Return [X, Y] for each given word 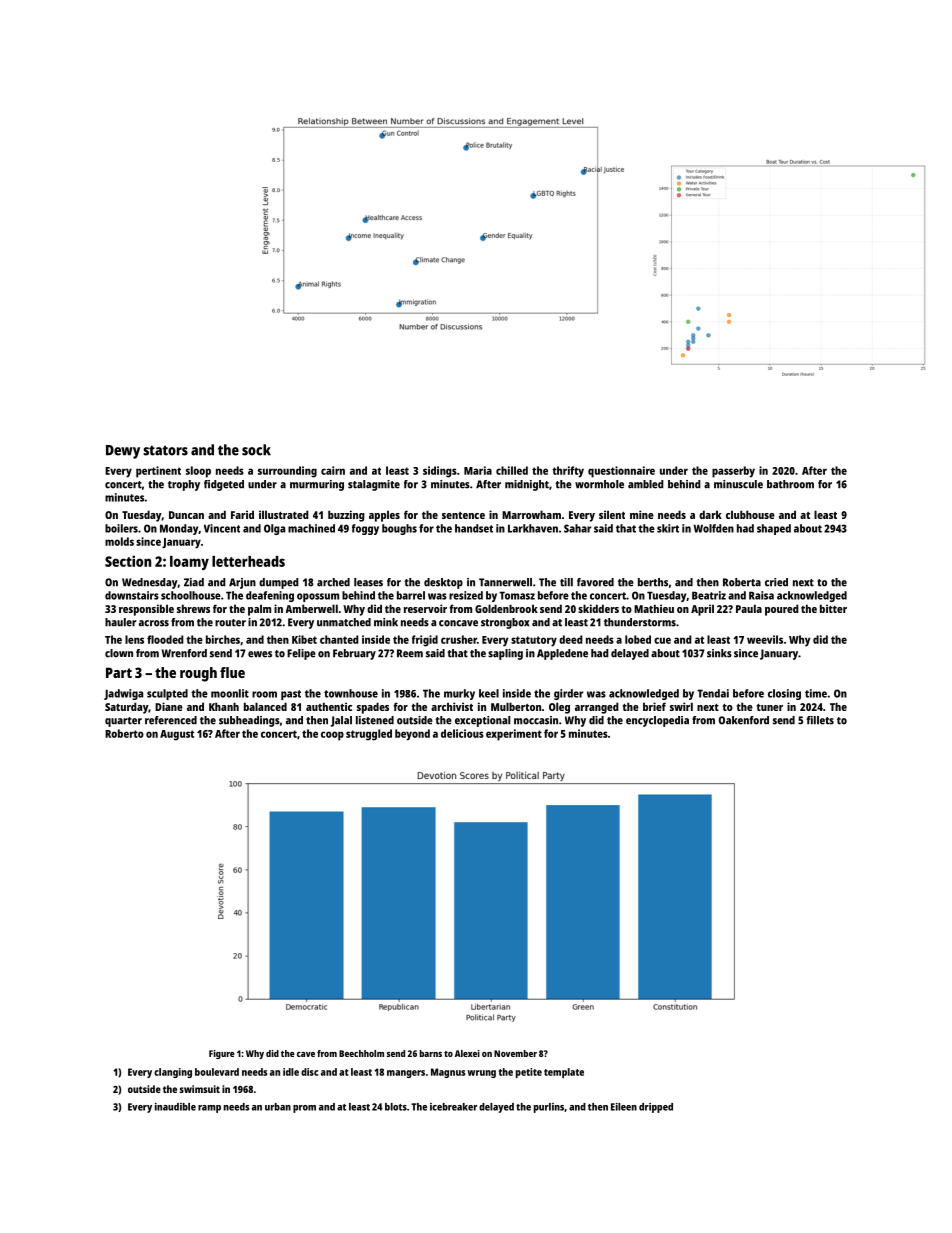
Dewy [123, 452]
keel [489, 693]
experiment [514, 735]
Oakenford [743, 720]
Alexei [467, 1053]
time [816, 693]
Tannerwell [505, 582]
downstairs [132, 595]
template [564, 1073]
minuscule [738, 484]
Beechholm [361, 1053]
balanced [265, 706]
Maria [478, 470]
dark [710, 514]
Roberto [124, 733]
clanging [173, 1073]
